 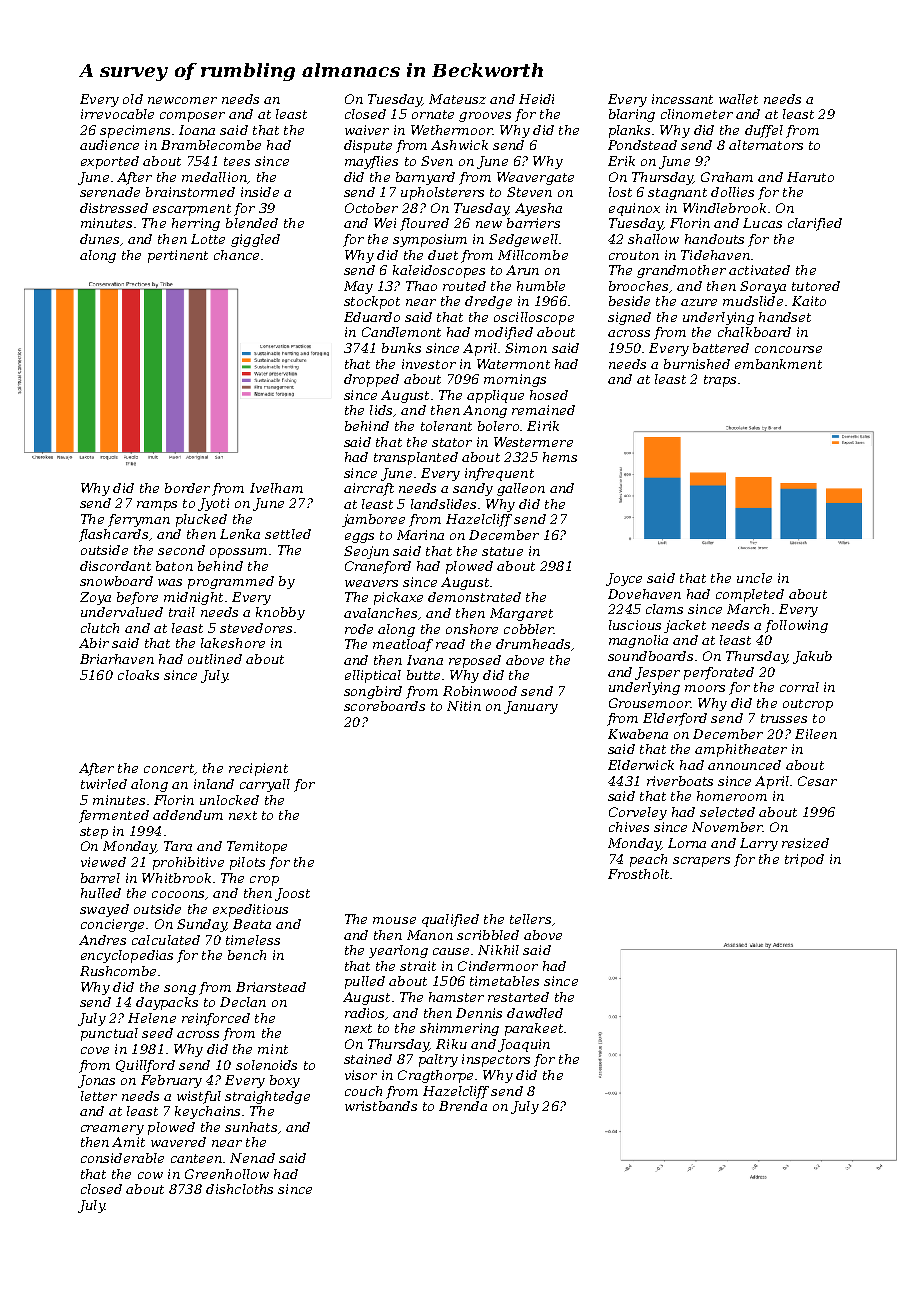 I want to click on mint, so click(x=273, y=1049).
